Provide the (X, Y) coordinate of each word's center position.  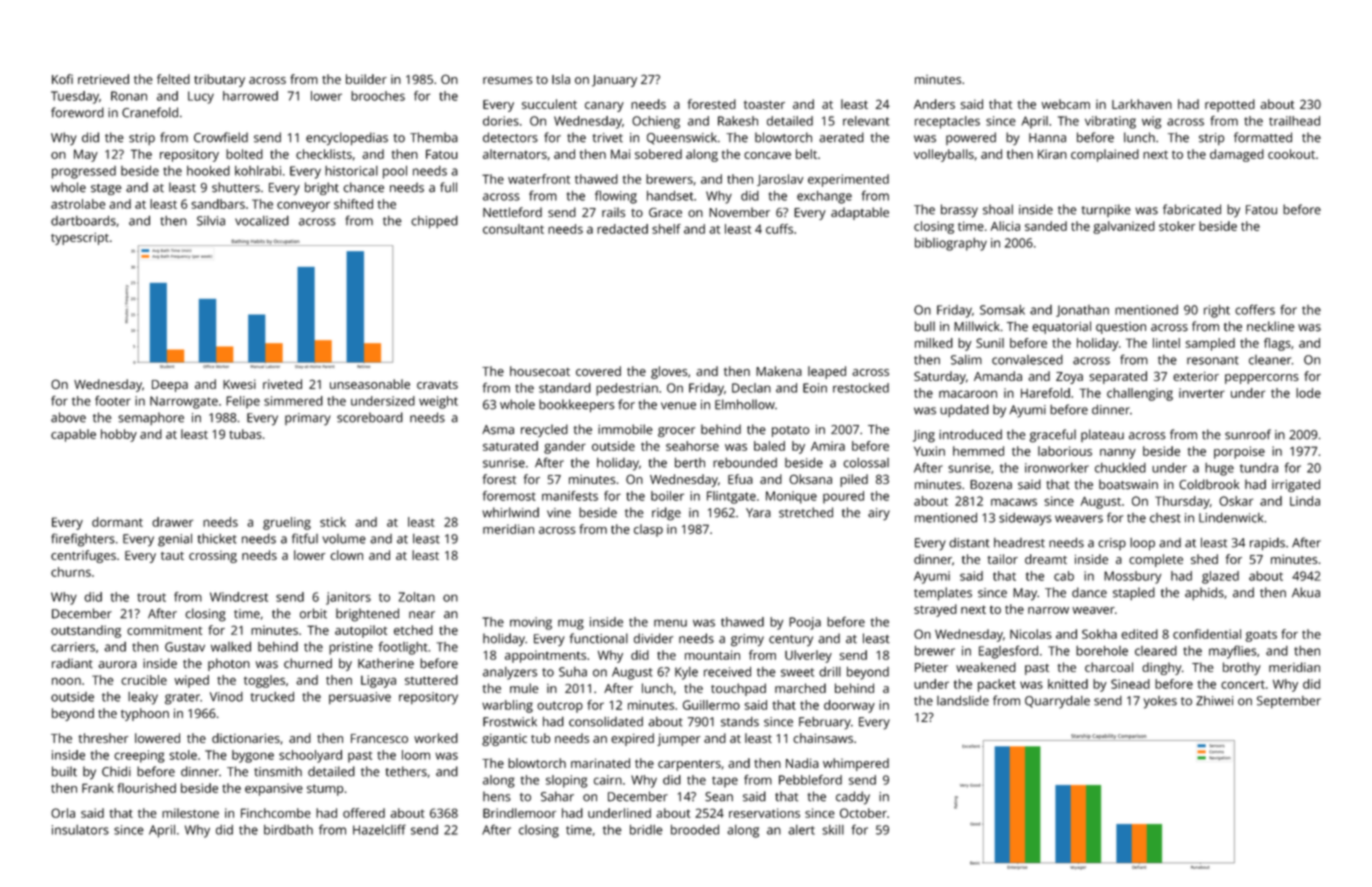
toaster (764, 104)
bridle (646, 830)
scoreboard (370, 417)
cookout (1291, 154)
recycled (544, 430)
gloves (669, 372)
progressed (84, 172)
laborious (1065, 451)
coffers (1255, 309)
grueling (287, 523)
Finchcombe (276, 813)
